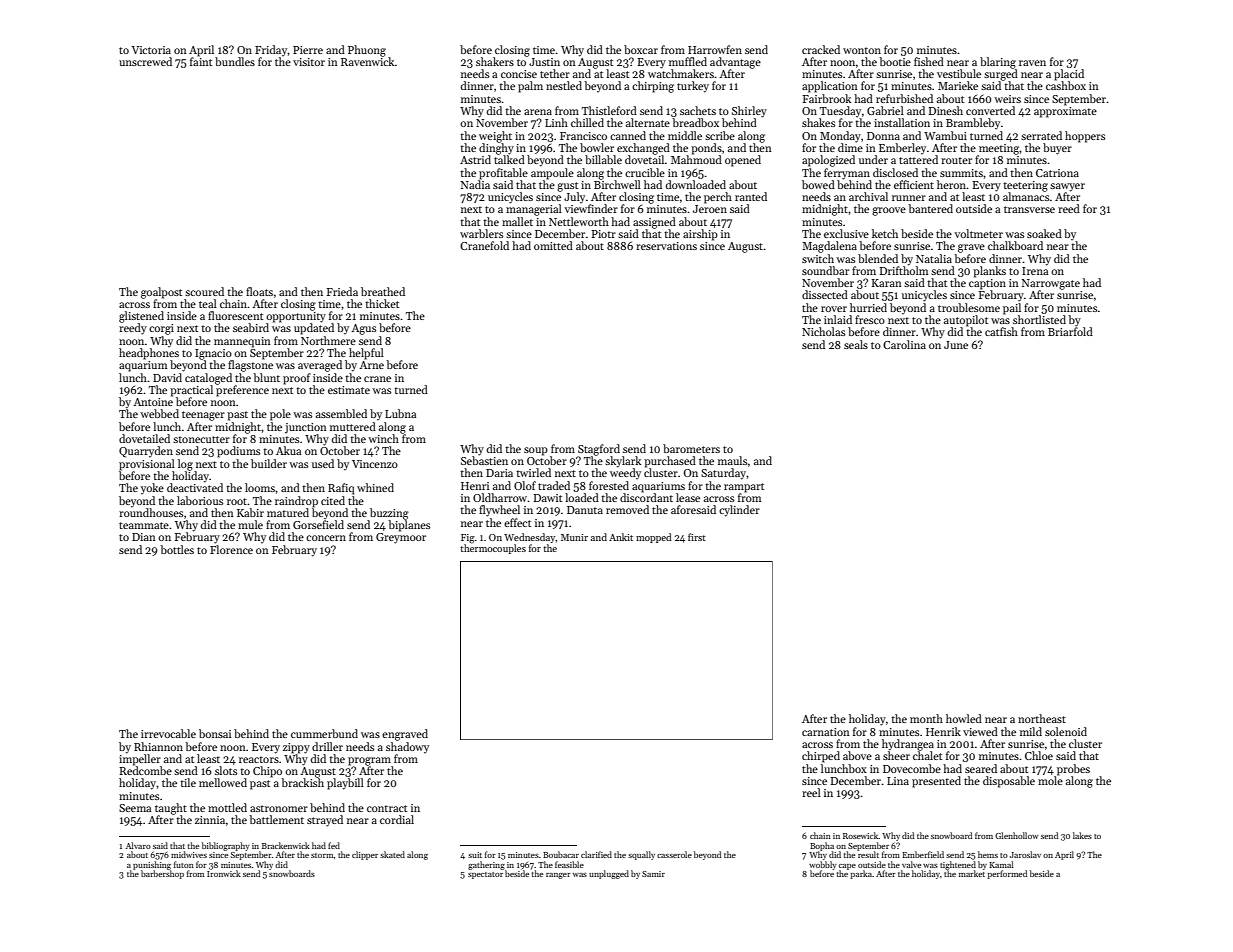  What do you see at coordinates (827, 98) in the page?
I see `Fairbrook` at bounding box center [827, 98].
